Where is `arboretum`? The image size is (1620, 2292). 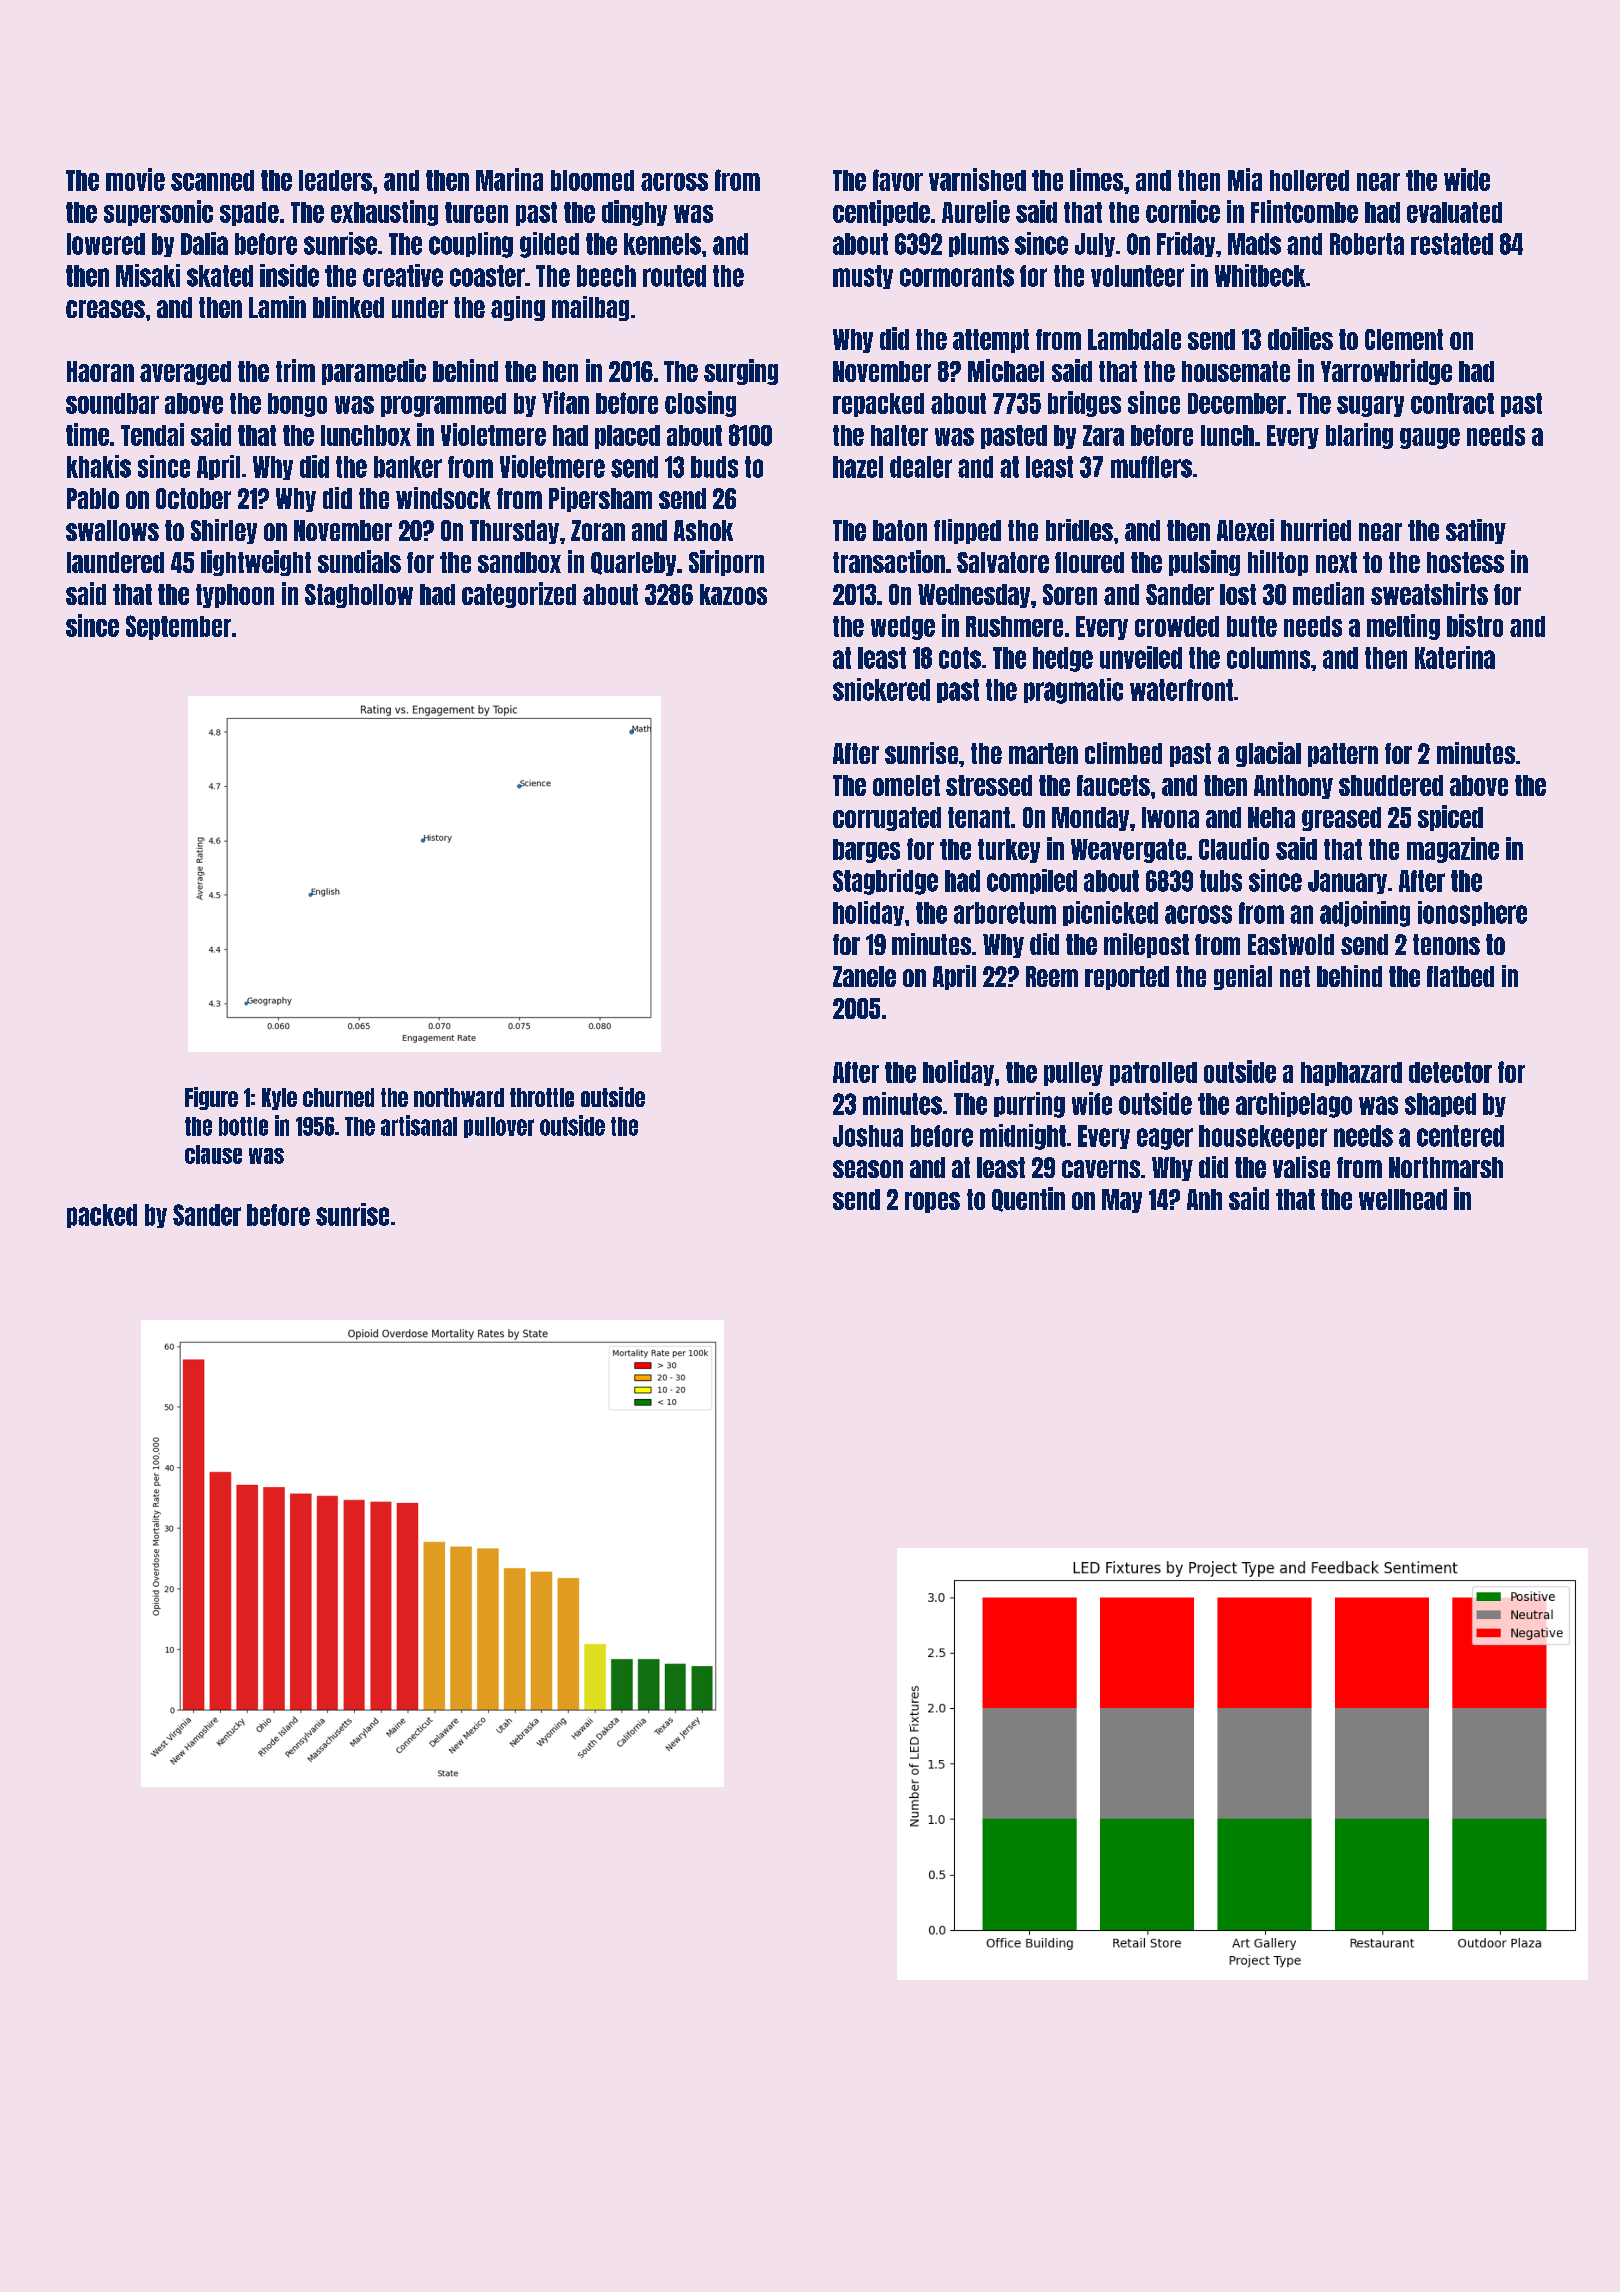
arboretum is located at coordinates (1005, 913).
